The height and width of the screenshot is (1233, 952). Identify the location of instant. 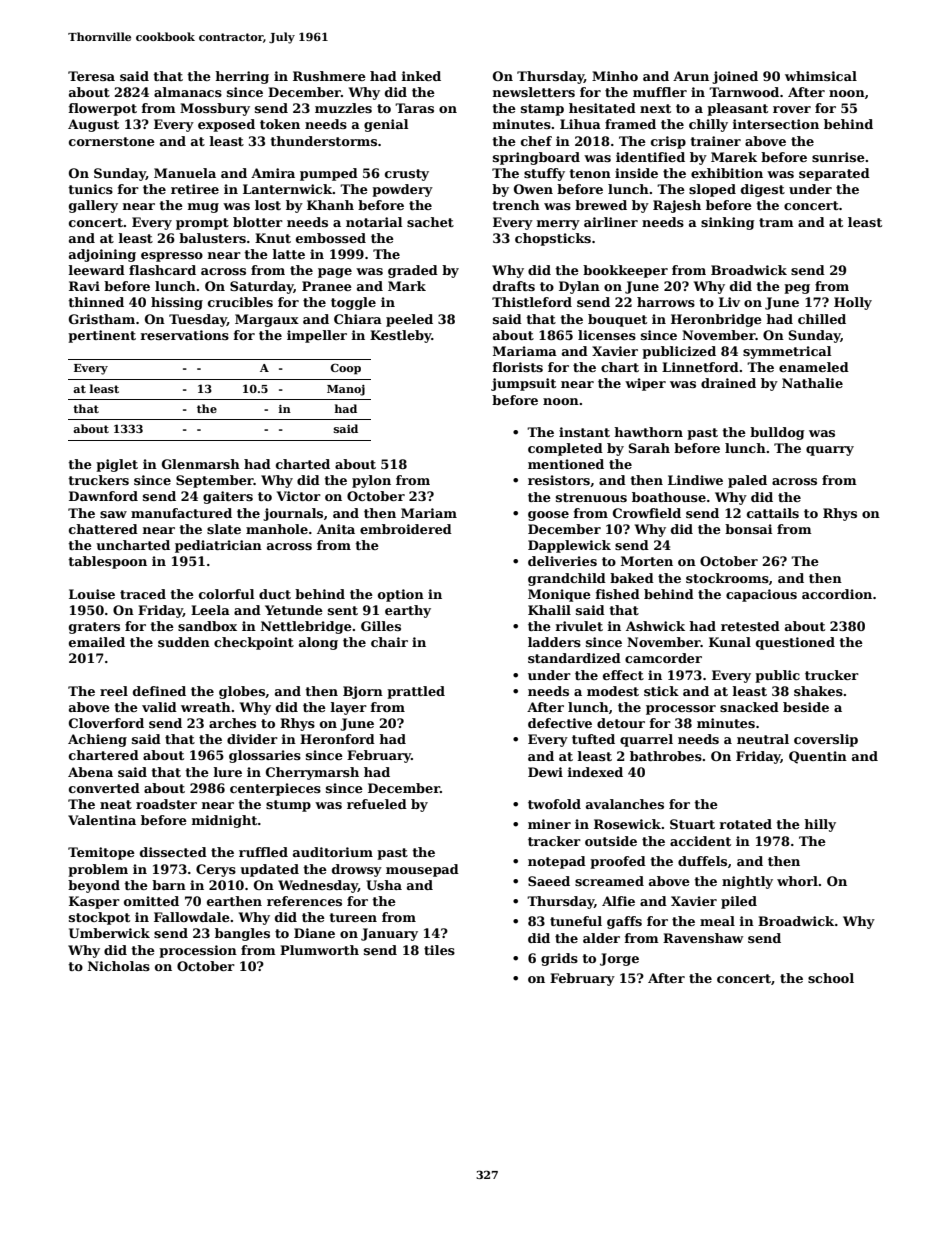
(584, 432).
